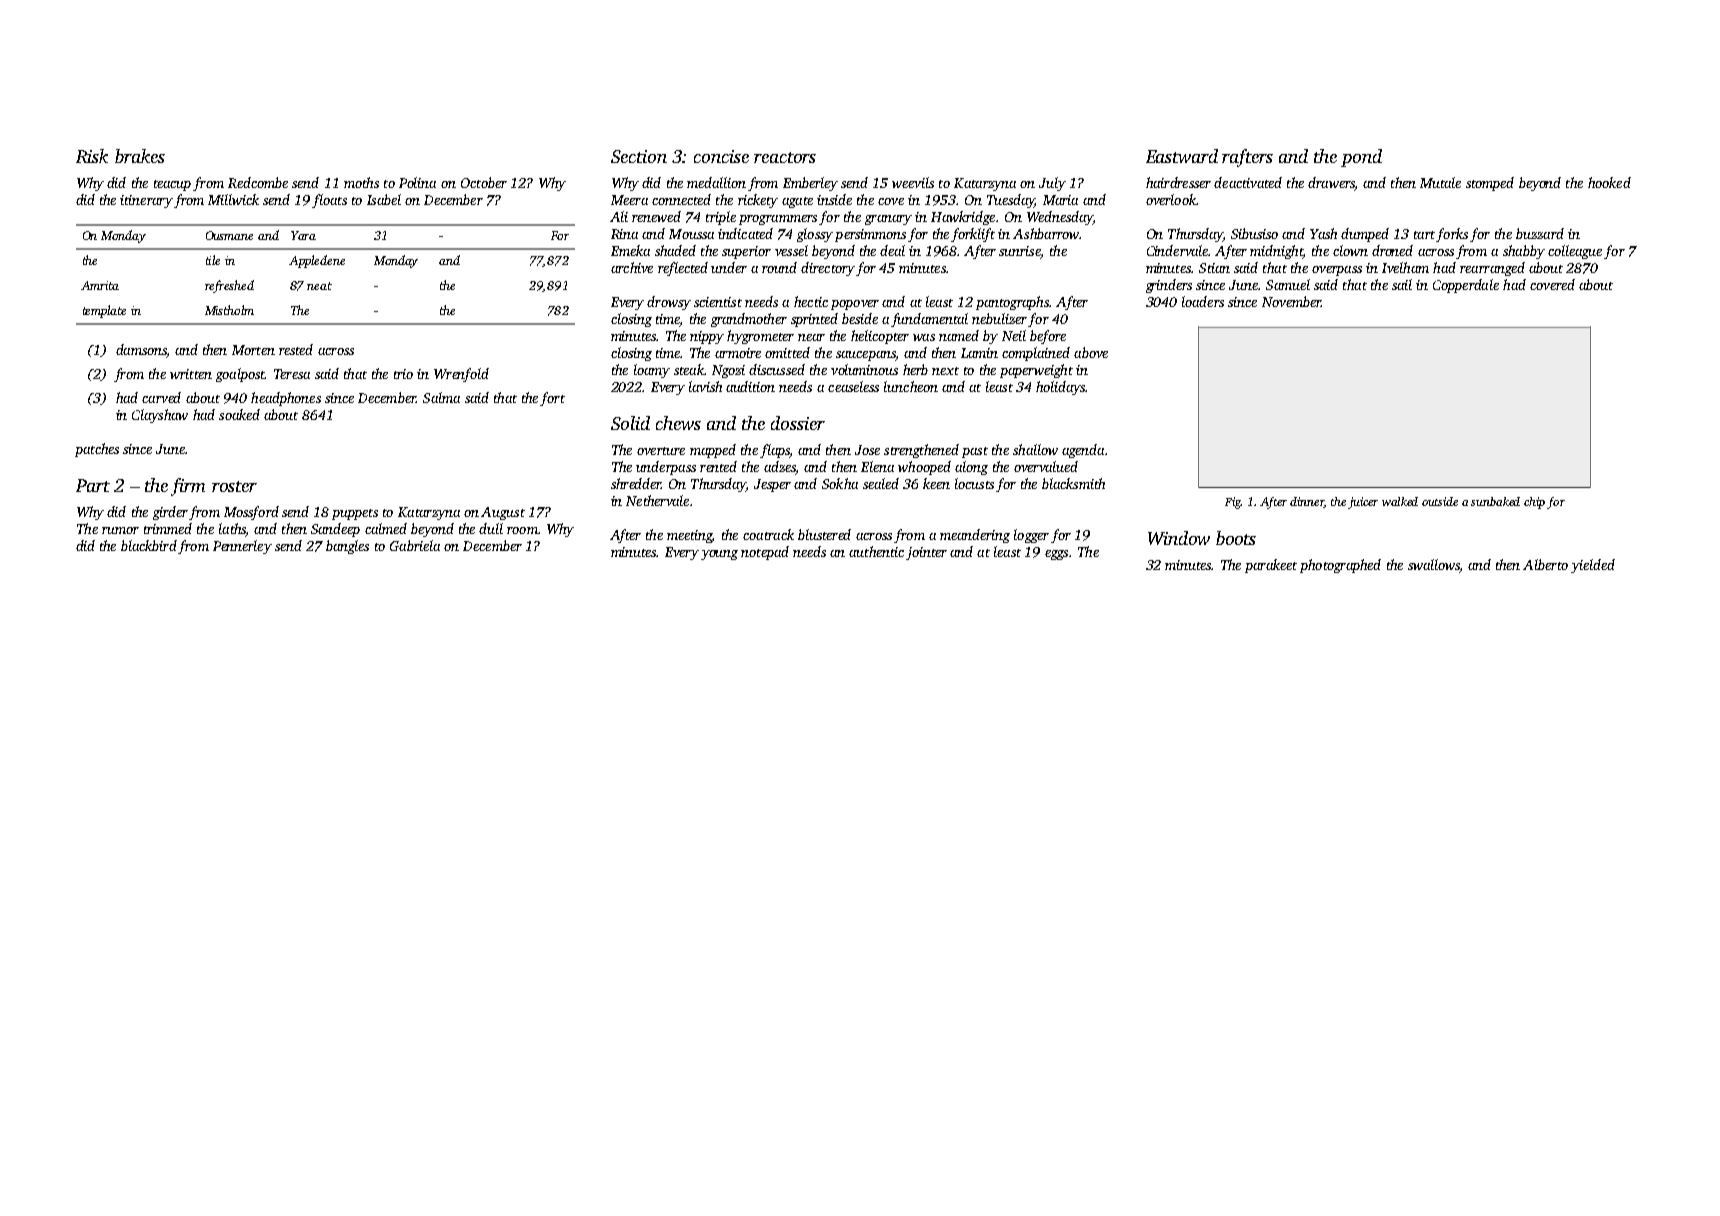 This screenshot has width=1720, height=1216. I want to click on jointer, so click(926, 553).
